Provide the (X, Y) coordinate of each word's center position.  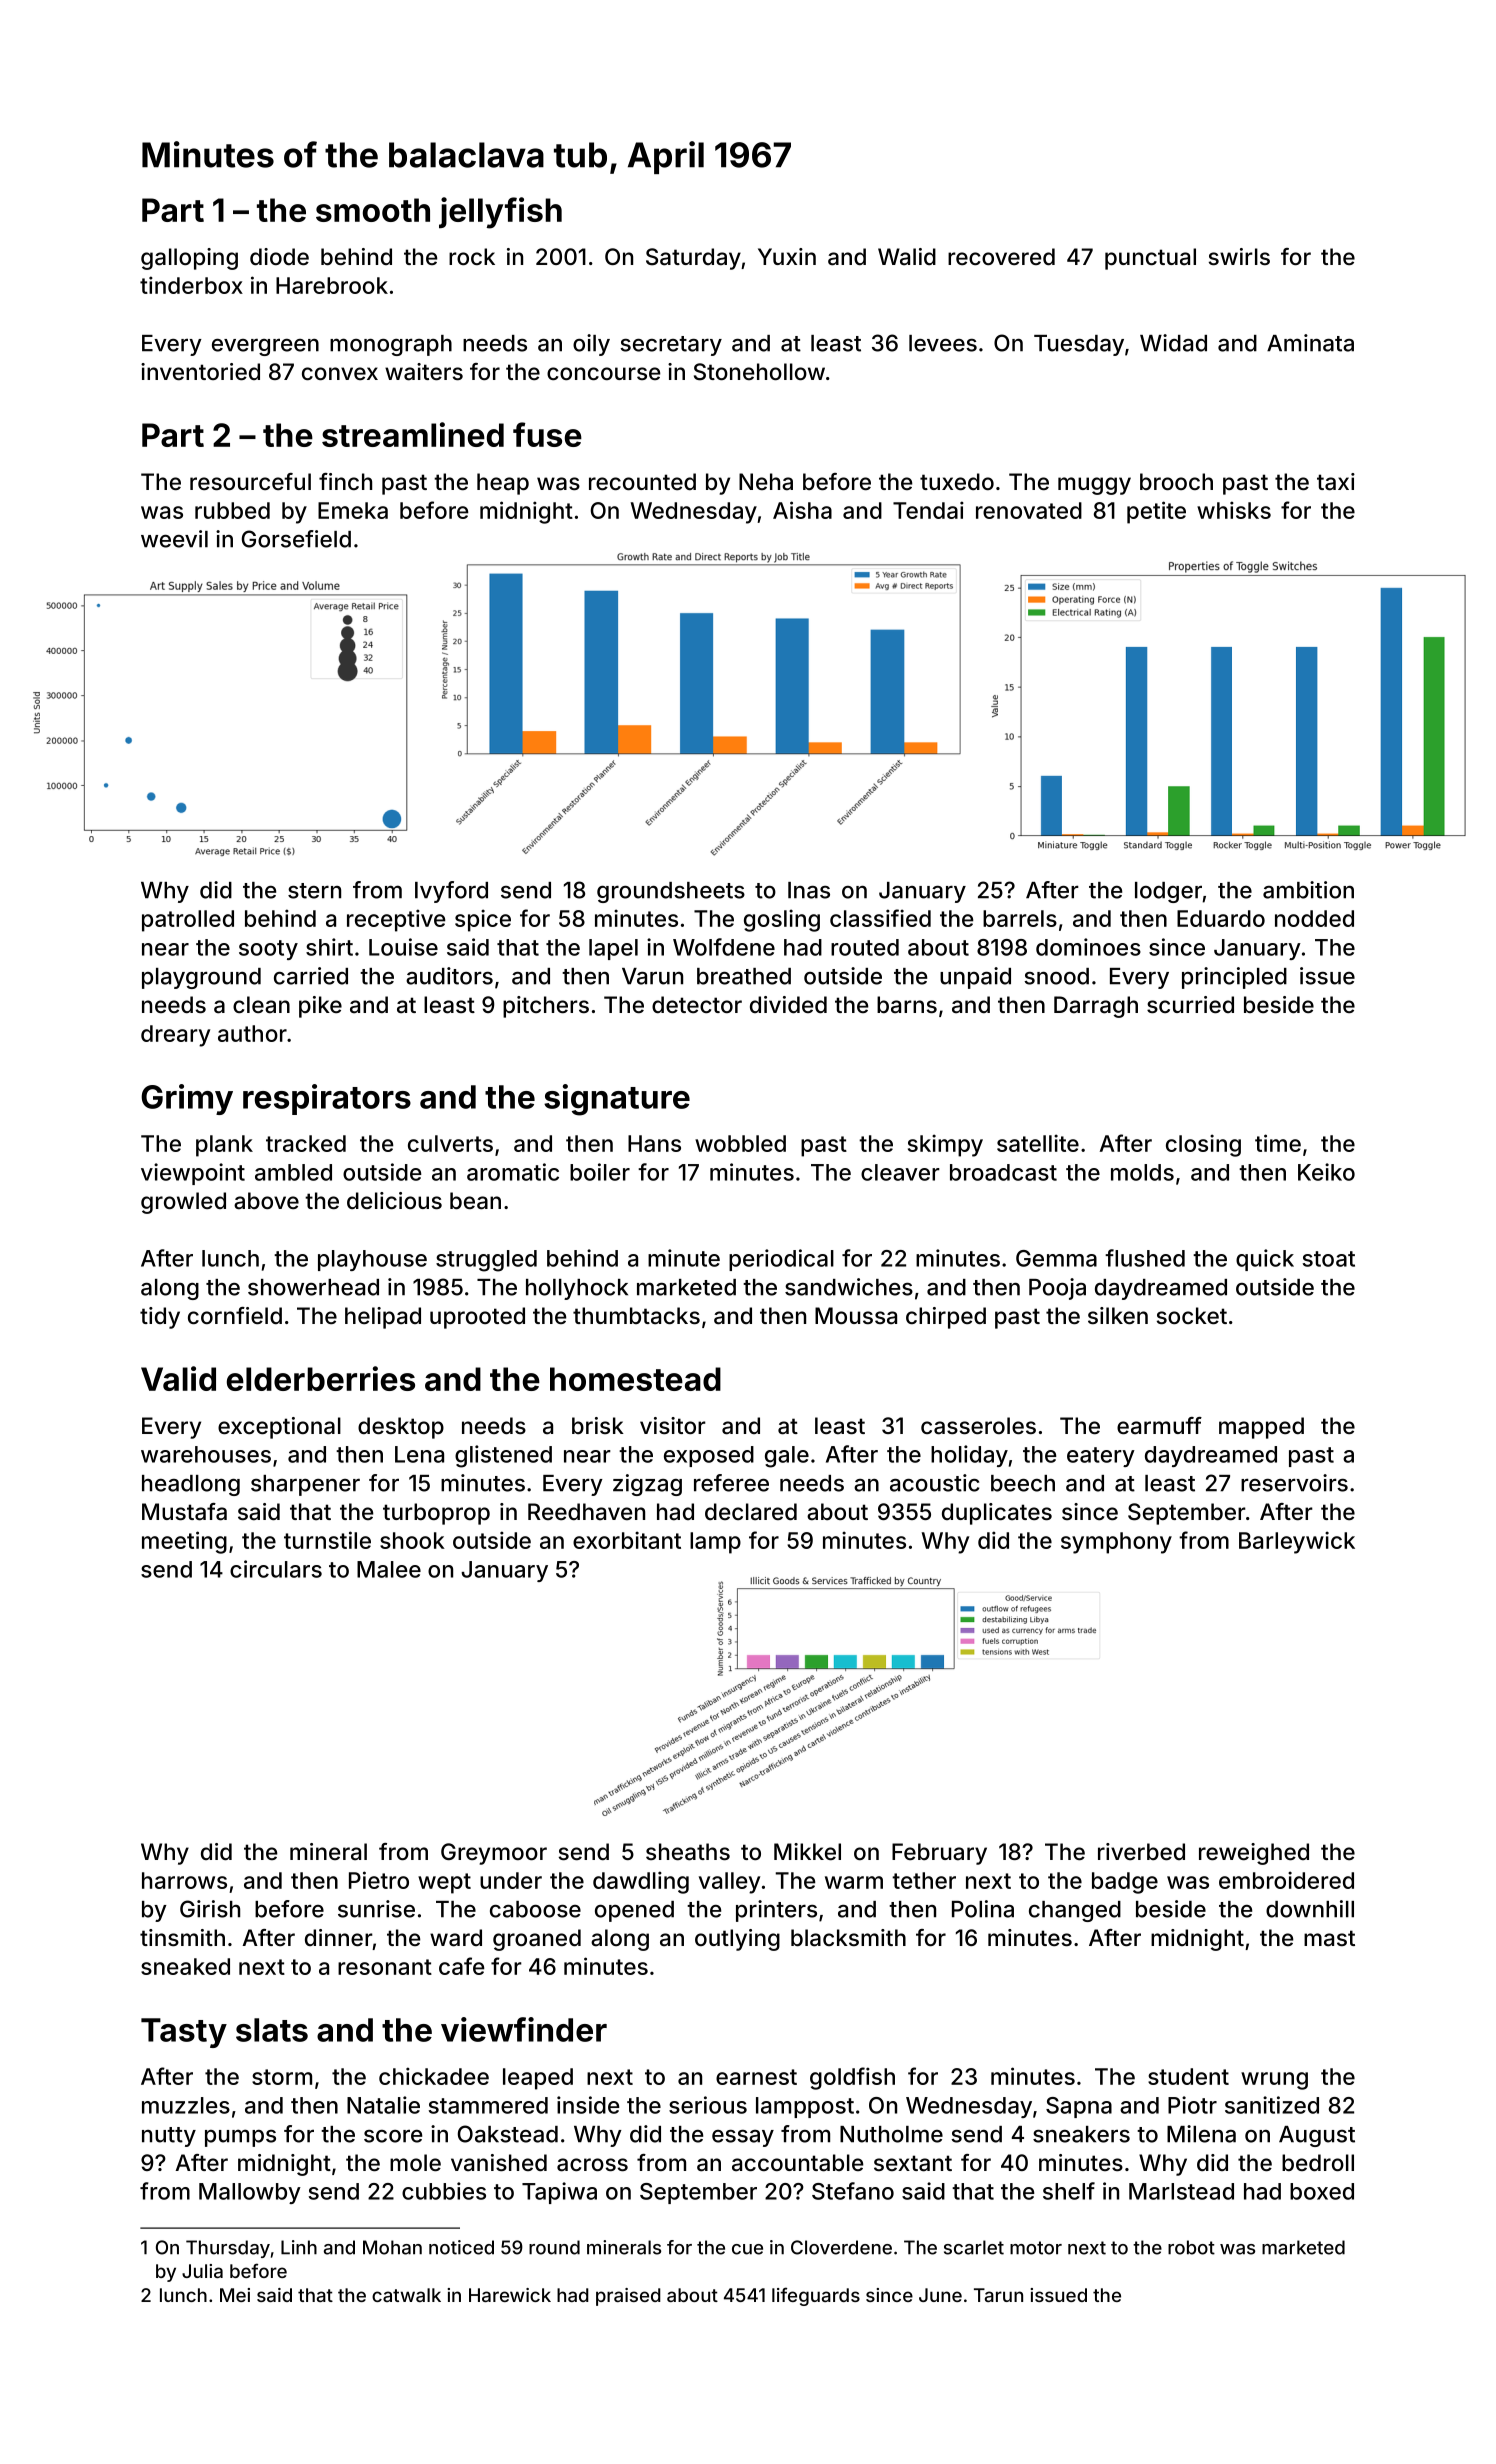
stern (314, 891)
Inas (809, 890)
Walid (907, 257)
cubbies (444, 2191)
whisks (1234, 510)
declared (751, 1512)
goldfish (852, 2078)
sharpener (305, 1485)
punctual (1150, 259)
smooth (373, 210)
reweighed (1254, 1854)
